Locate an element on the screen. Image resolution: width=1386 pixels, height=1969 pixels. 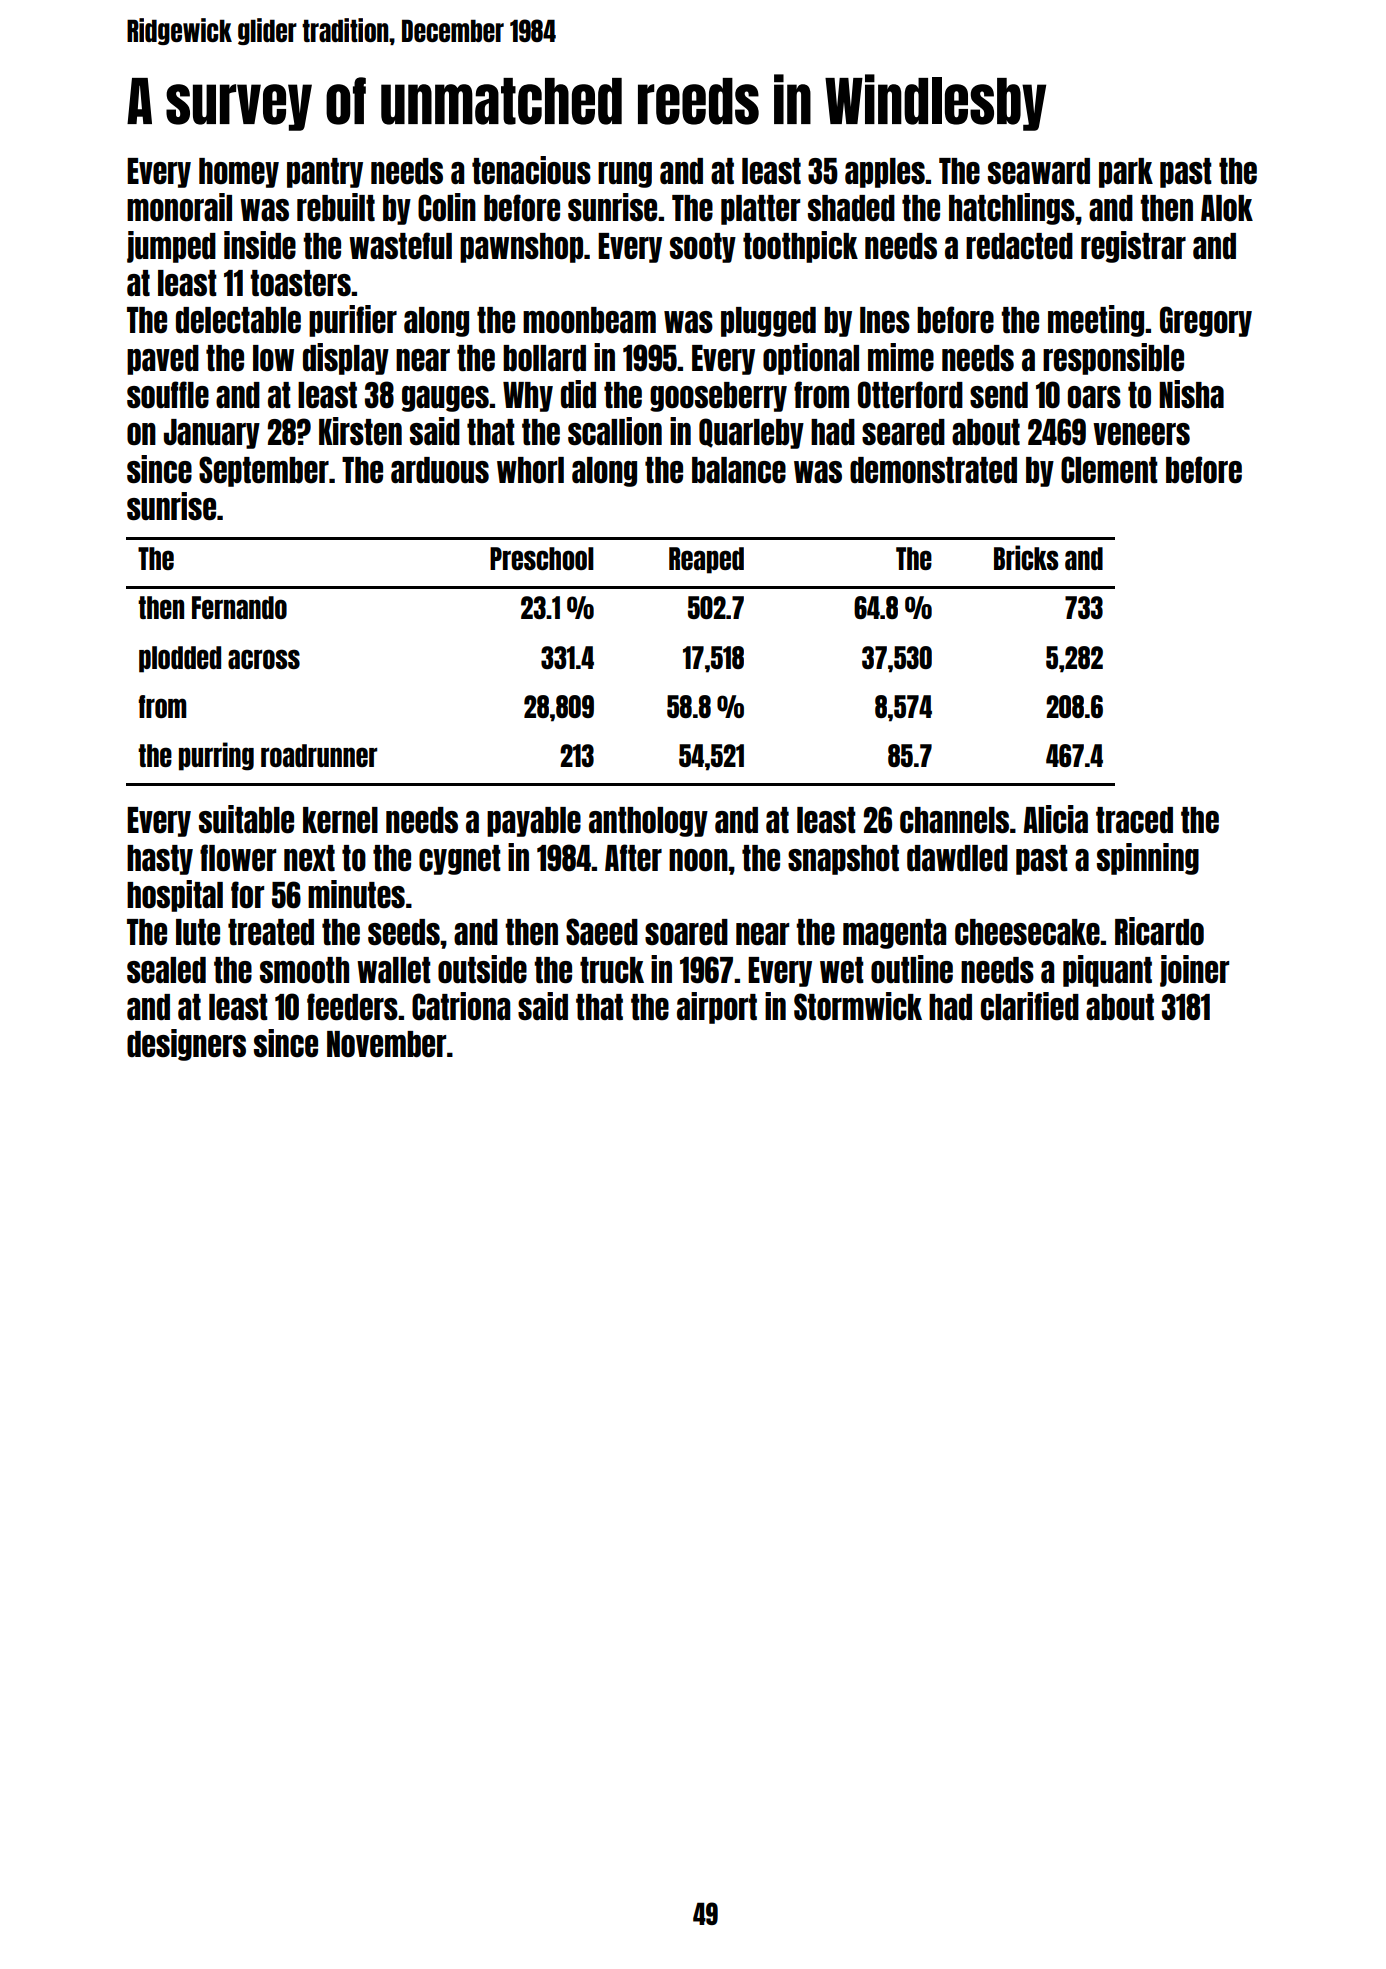
Bricks is located at coordinates (1026, 557).
